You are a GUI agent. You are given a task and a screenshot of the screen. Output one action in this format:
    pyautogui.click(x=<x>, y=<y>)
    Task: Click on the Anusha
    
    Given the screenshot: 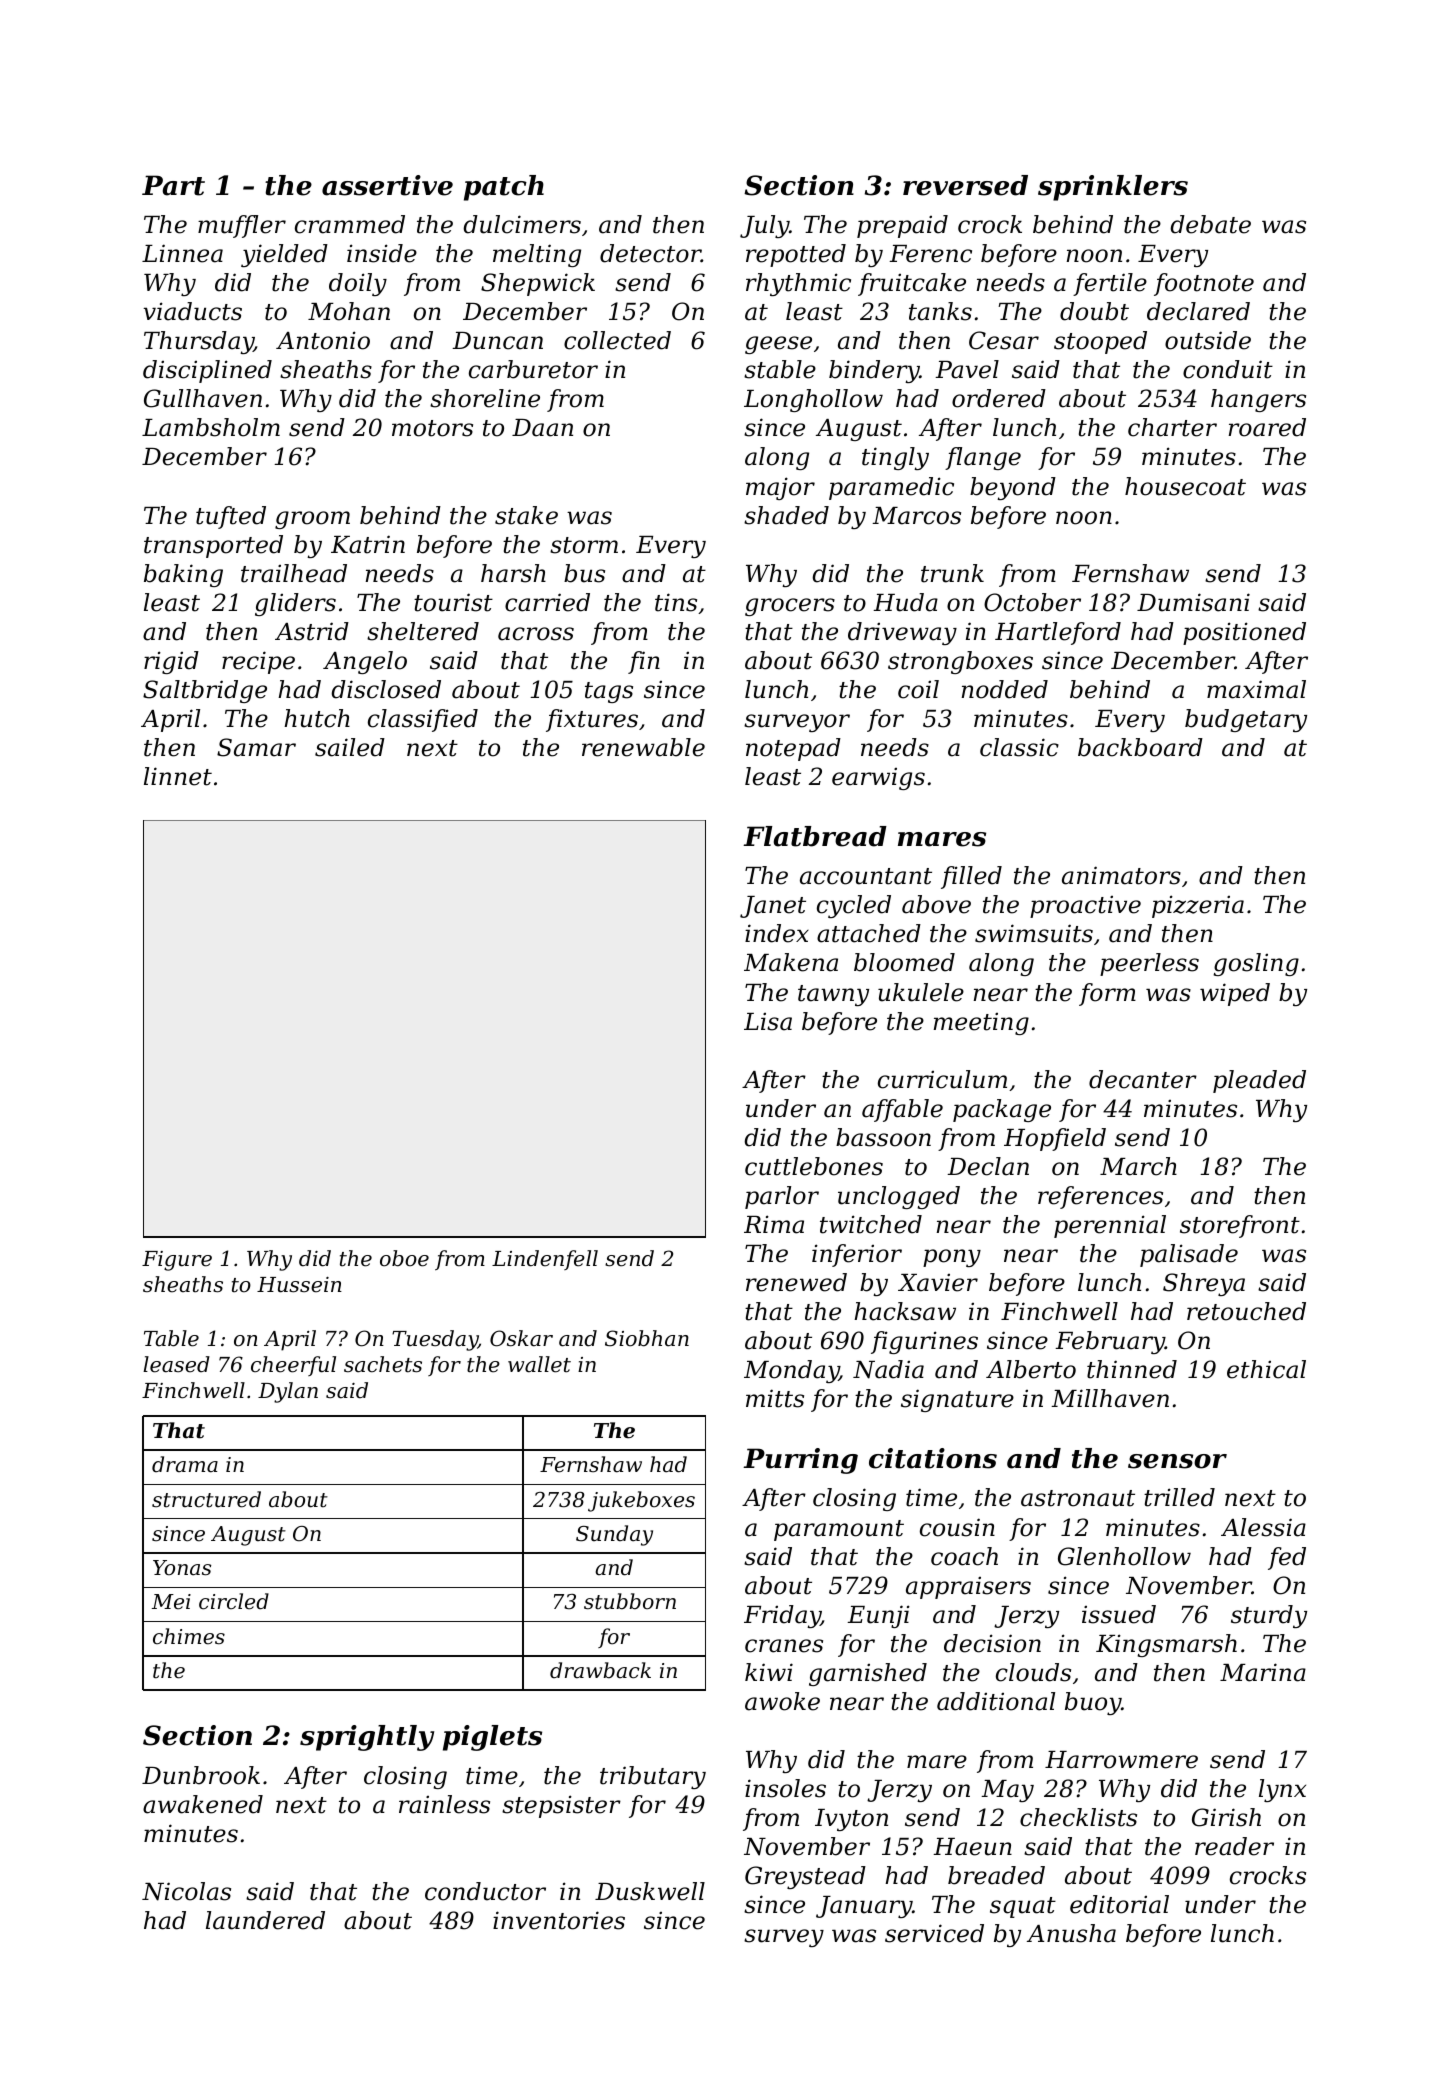 What is the action you would take?
    pyautogui.click(x=1071, y=1933)
